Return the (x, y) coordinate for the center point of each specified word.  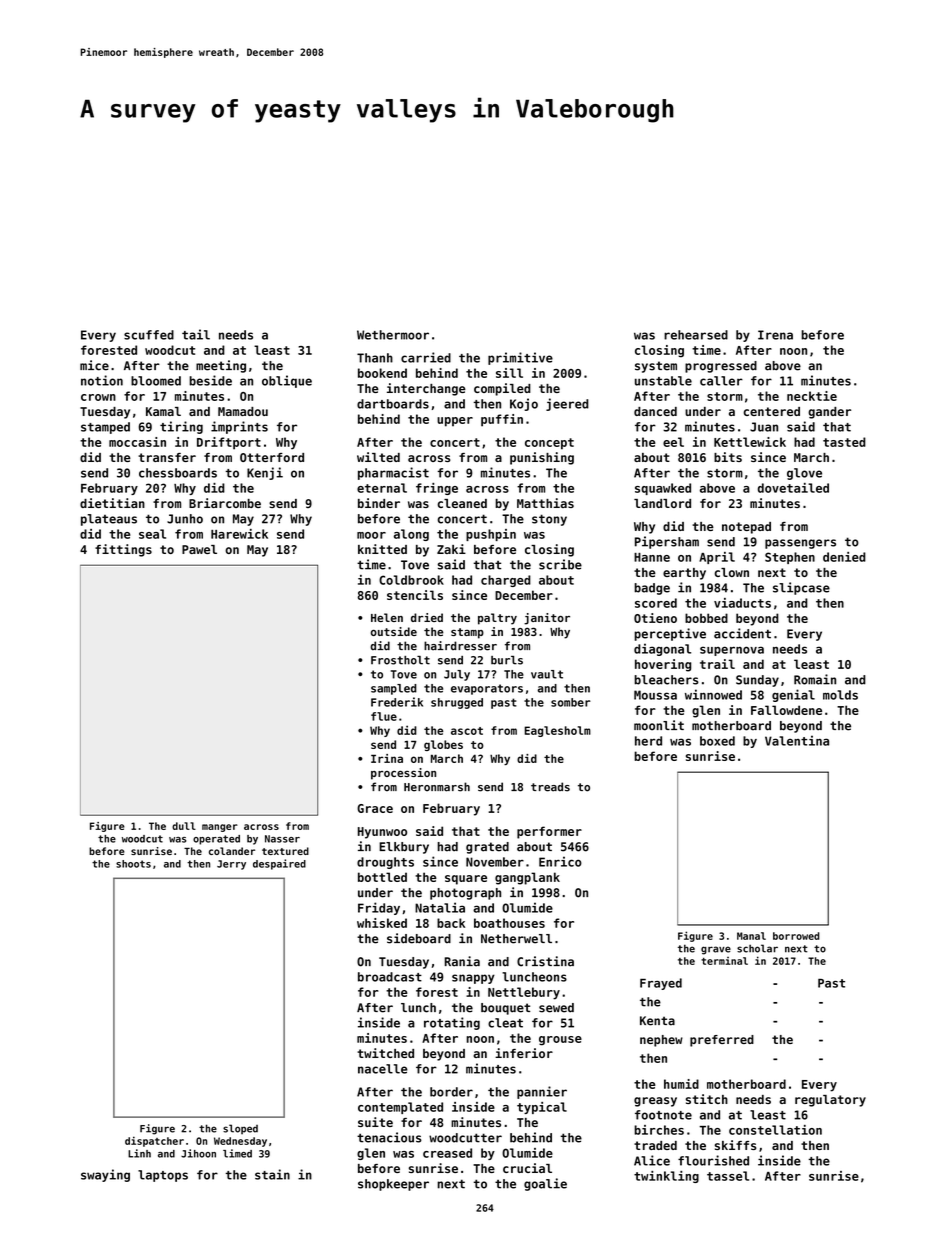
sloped (240, 1129)
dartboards (393, 404)
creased (447, 1153)
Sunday (757, 681)
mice (94, 365)
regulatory (830, 1101)
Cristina (545, 961)
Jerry (231, 865)
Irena (775, 335)
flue (384, 716)
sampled (394, 689)
